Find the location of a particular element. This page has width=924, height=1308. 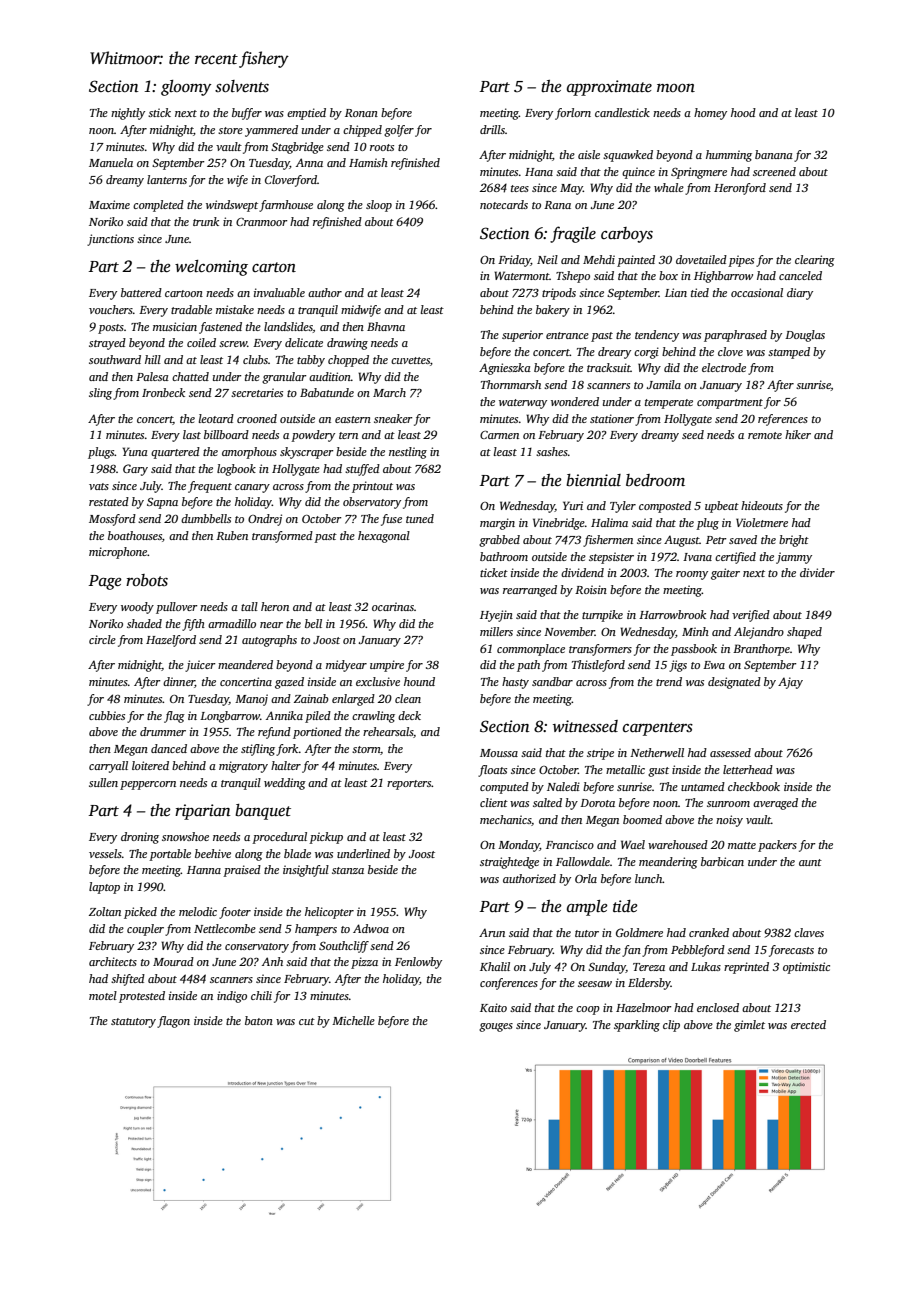

robots is located at coordinates (147, 580).
